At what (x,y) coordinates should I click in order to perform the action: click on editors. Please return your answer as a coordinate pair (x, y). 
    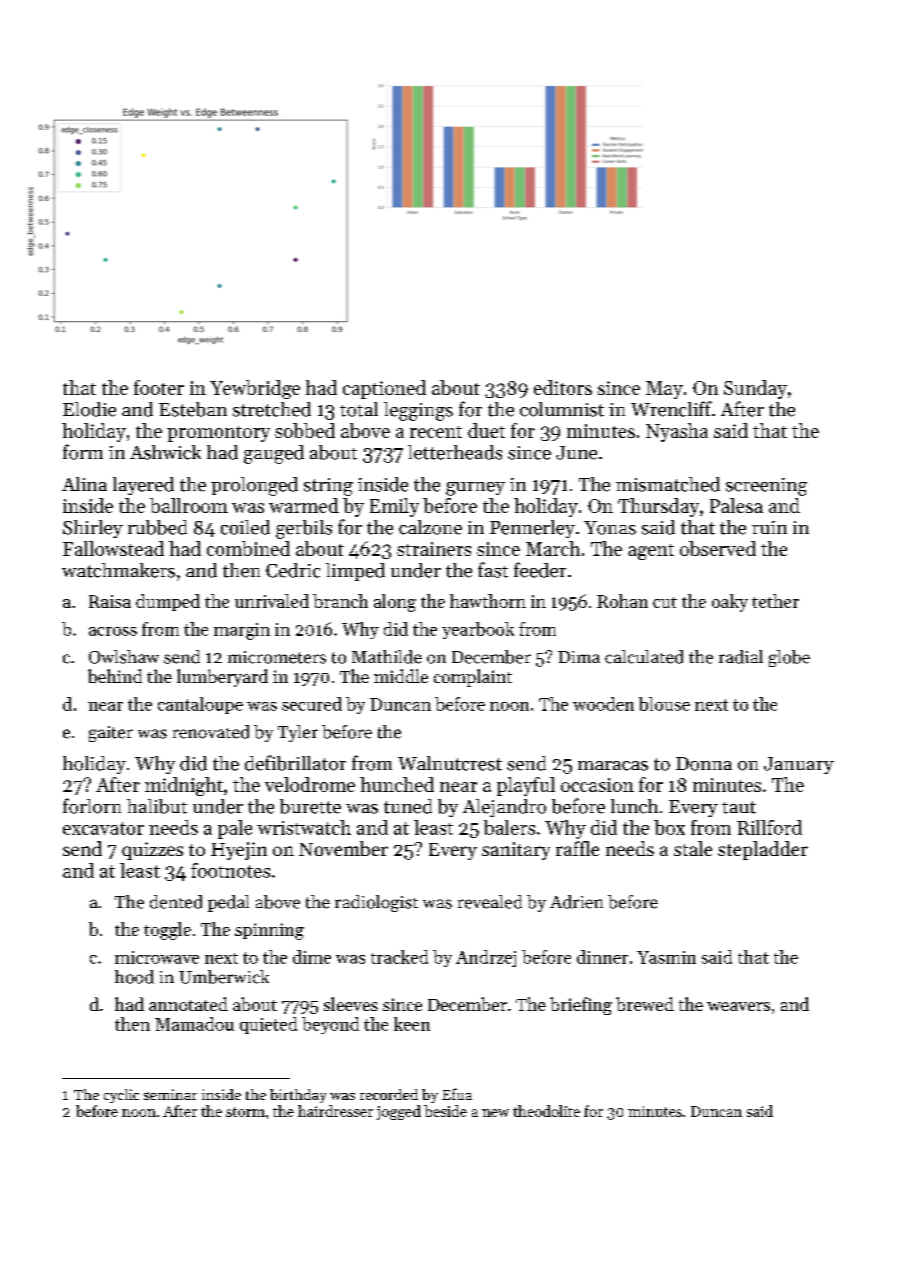
    Looking at the image, I should click on (563, 387).
